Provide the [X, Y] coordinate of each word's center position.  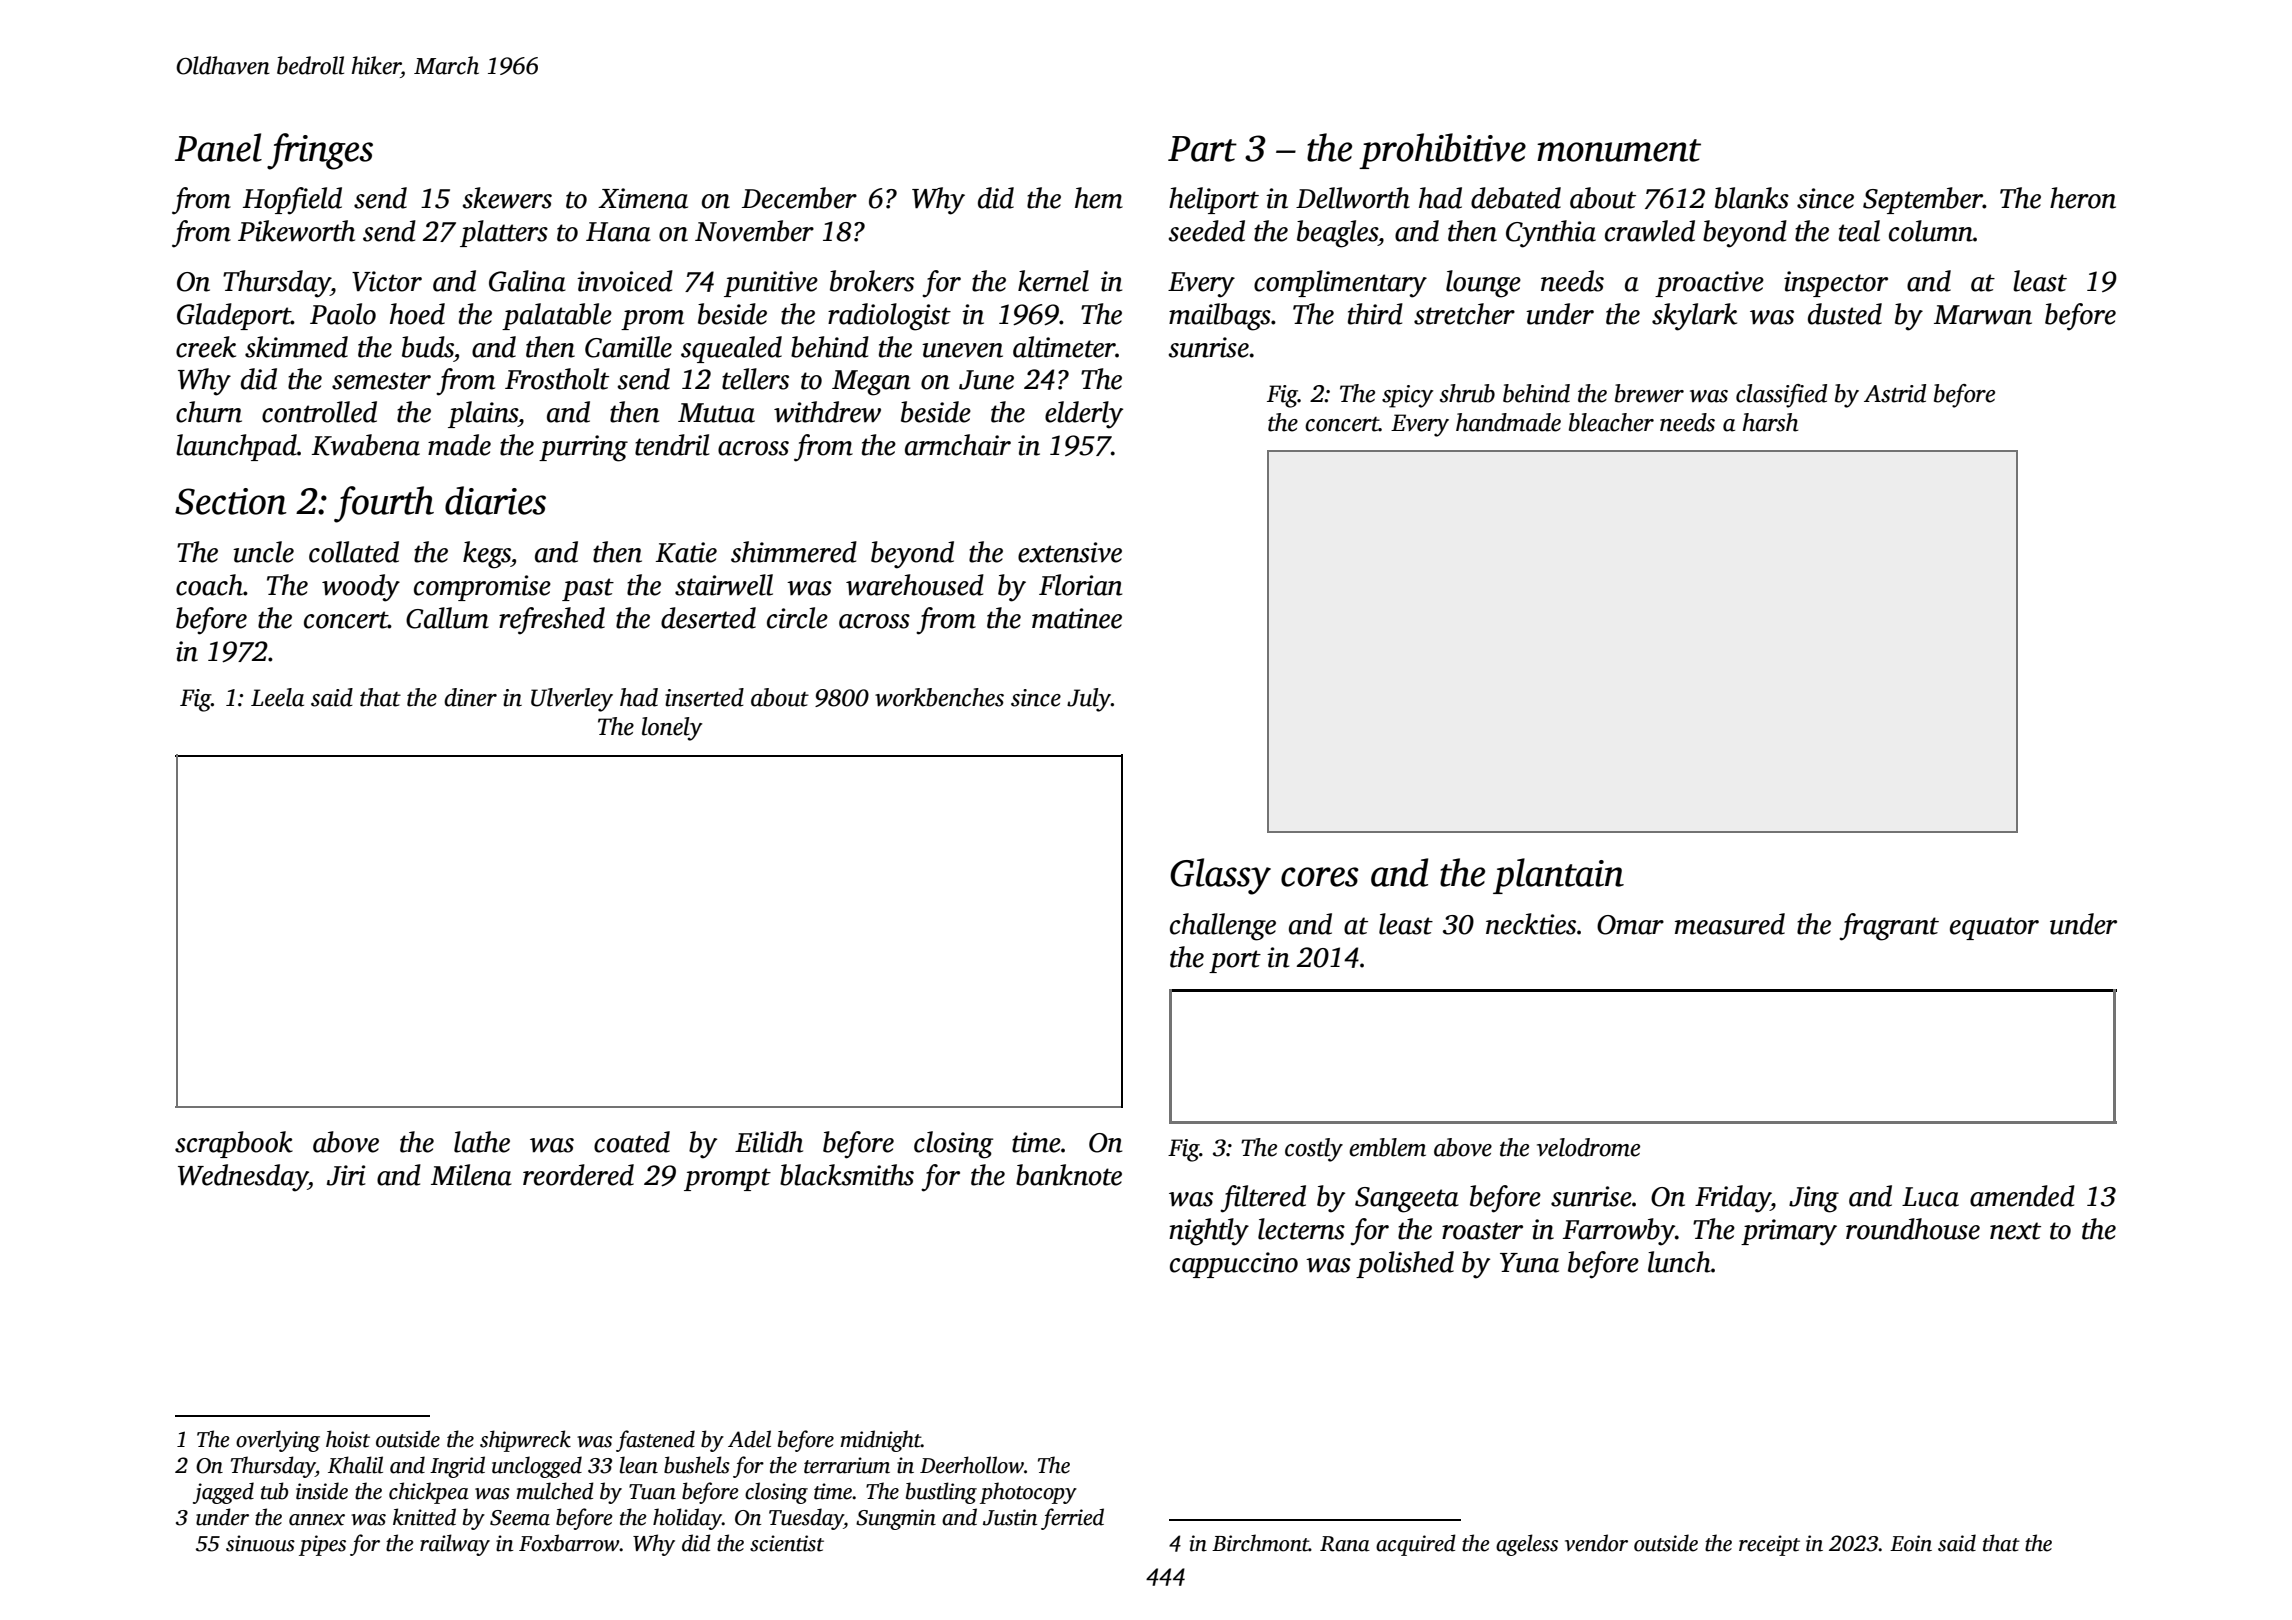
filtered [1263, 1199]
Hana [618, 232]
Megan [871, 383]
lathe [482, 1142]
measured [1730, 924]
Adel [749, 1439]
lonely [672, 729]
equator [1994, 928]
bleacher [1611, 422]
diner [470, 697]
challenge [1223, 927]
